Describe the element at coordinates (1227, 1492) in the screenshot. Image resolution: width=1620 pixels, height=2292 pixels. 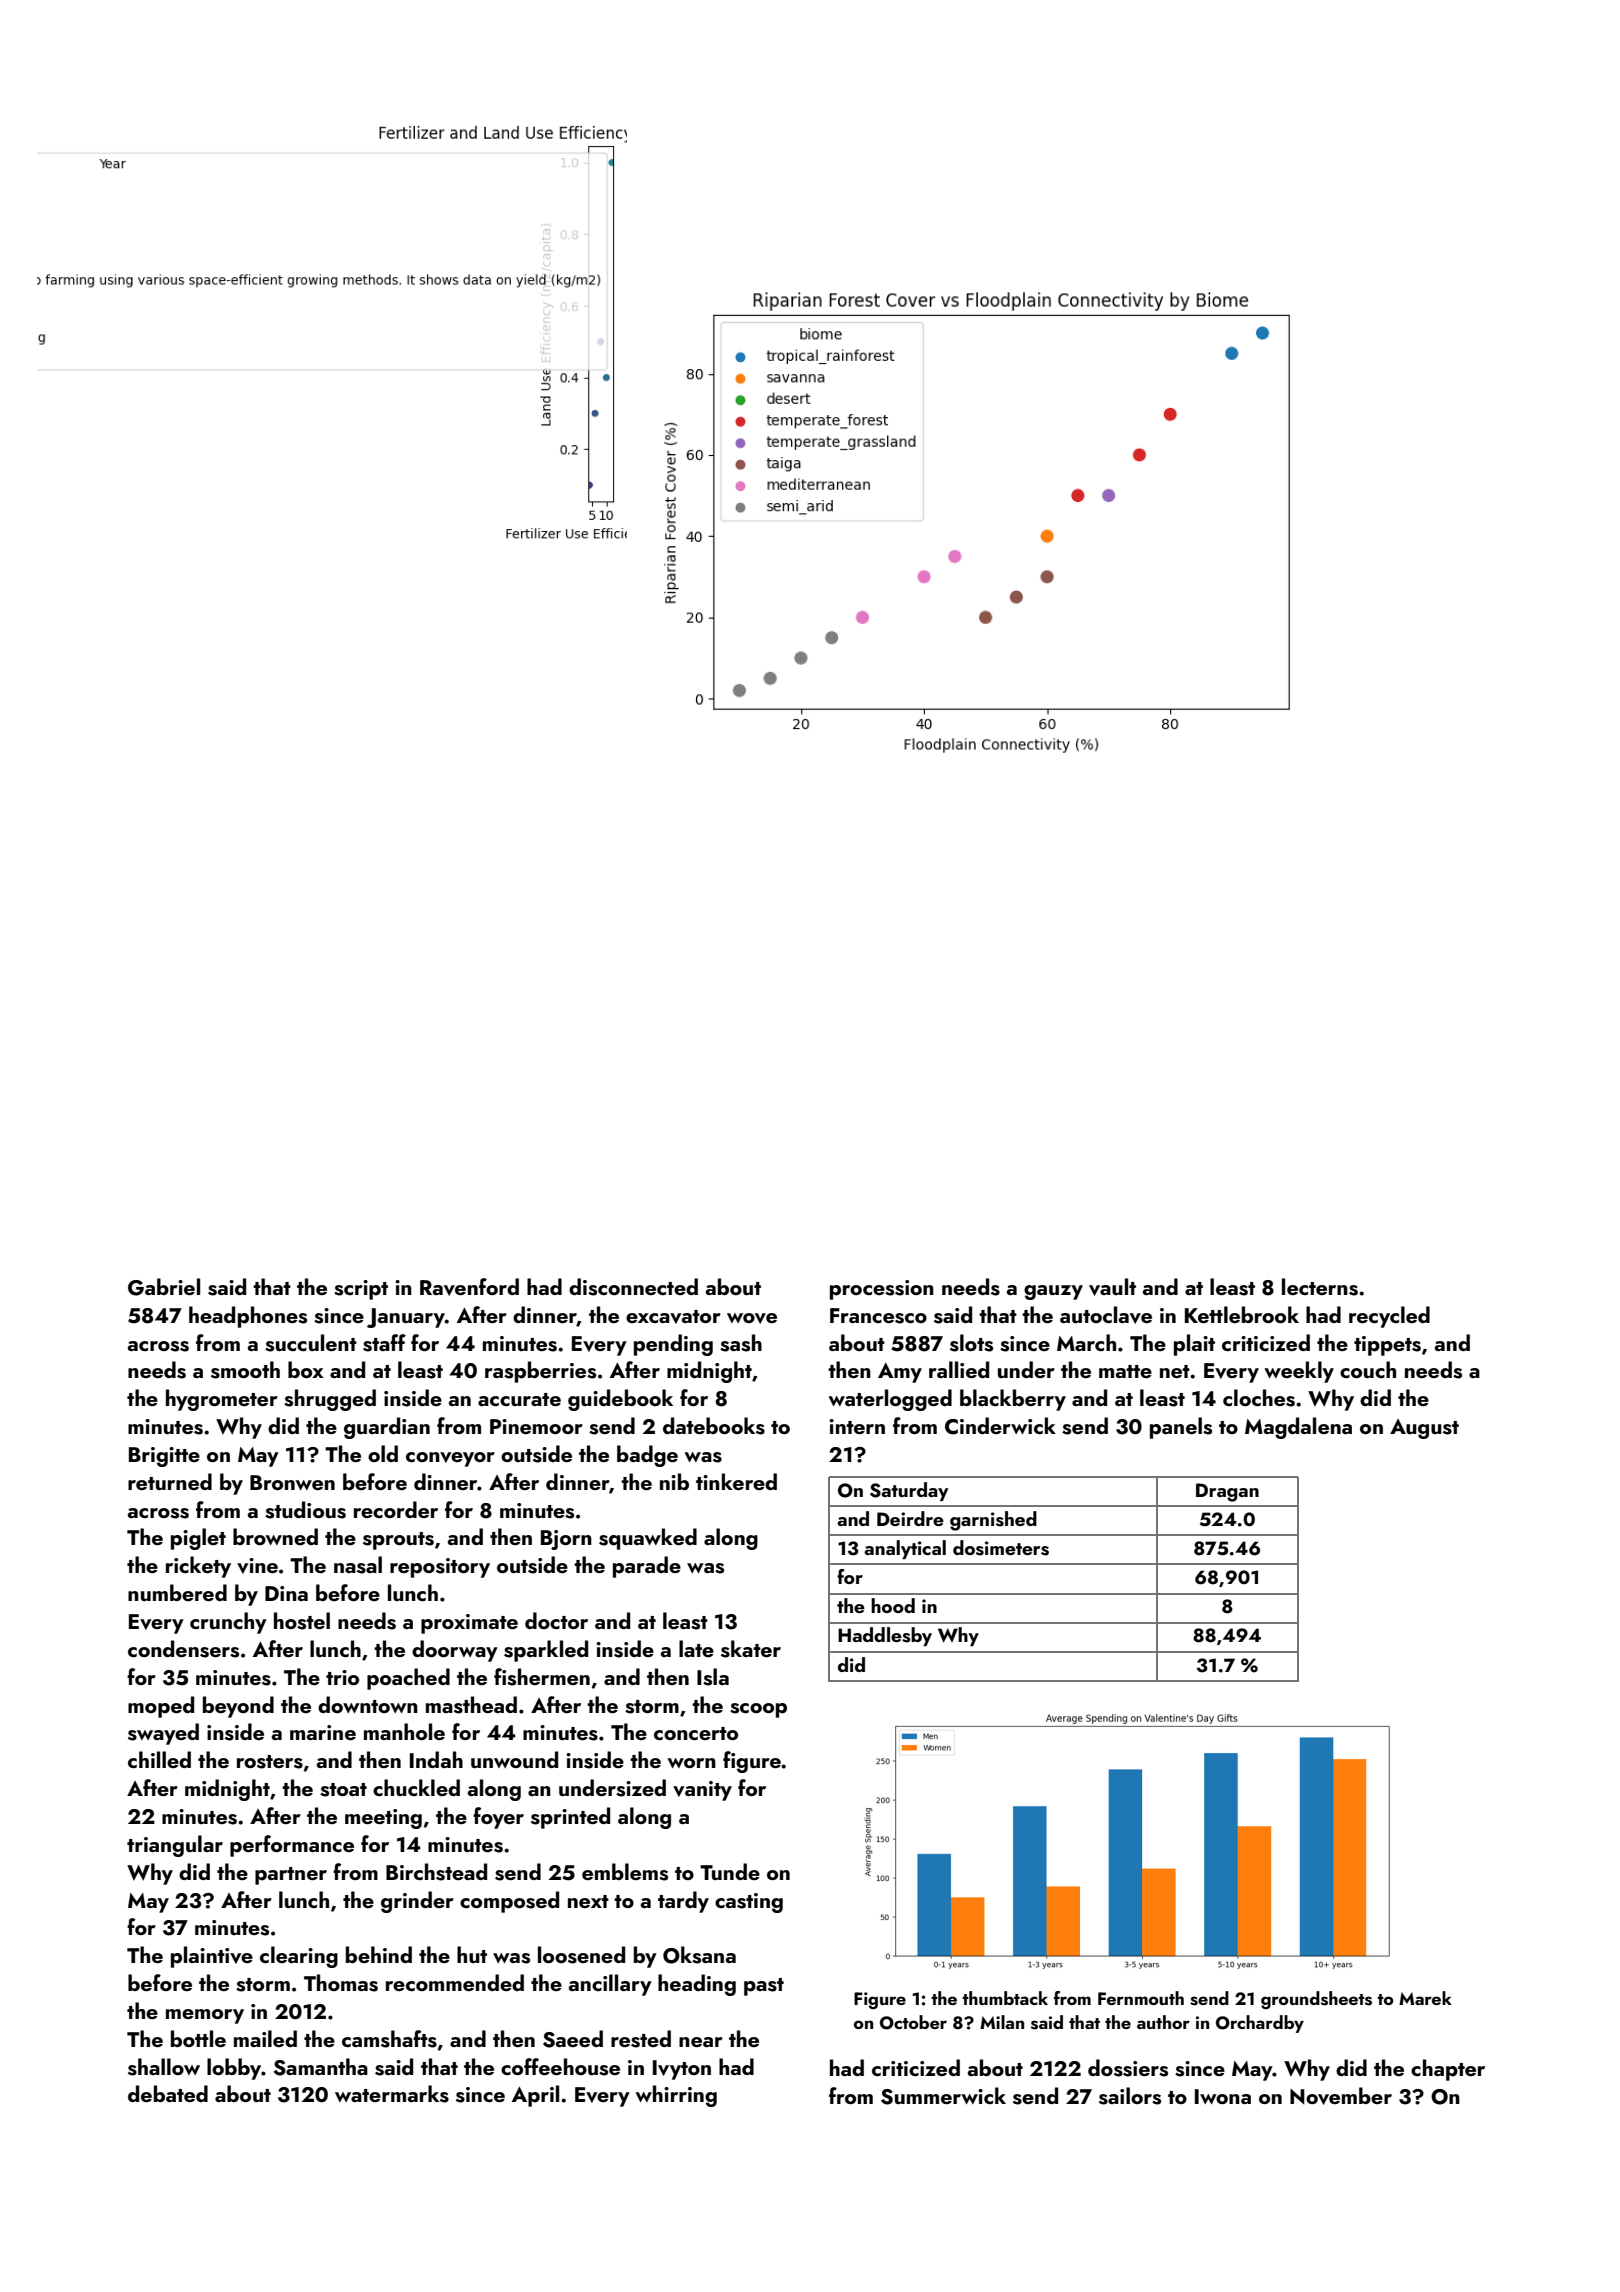
I see `Dragan` at that location.
